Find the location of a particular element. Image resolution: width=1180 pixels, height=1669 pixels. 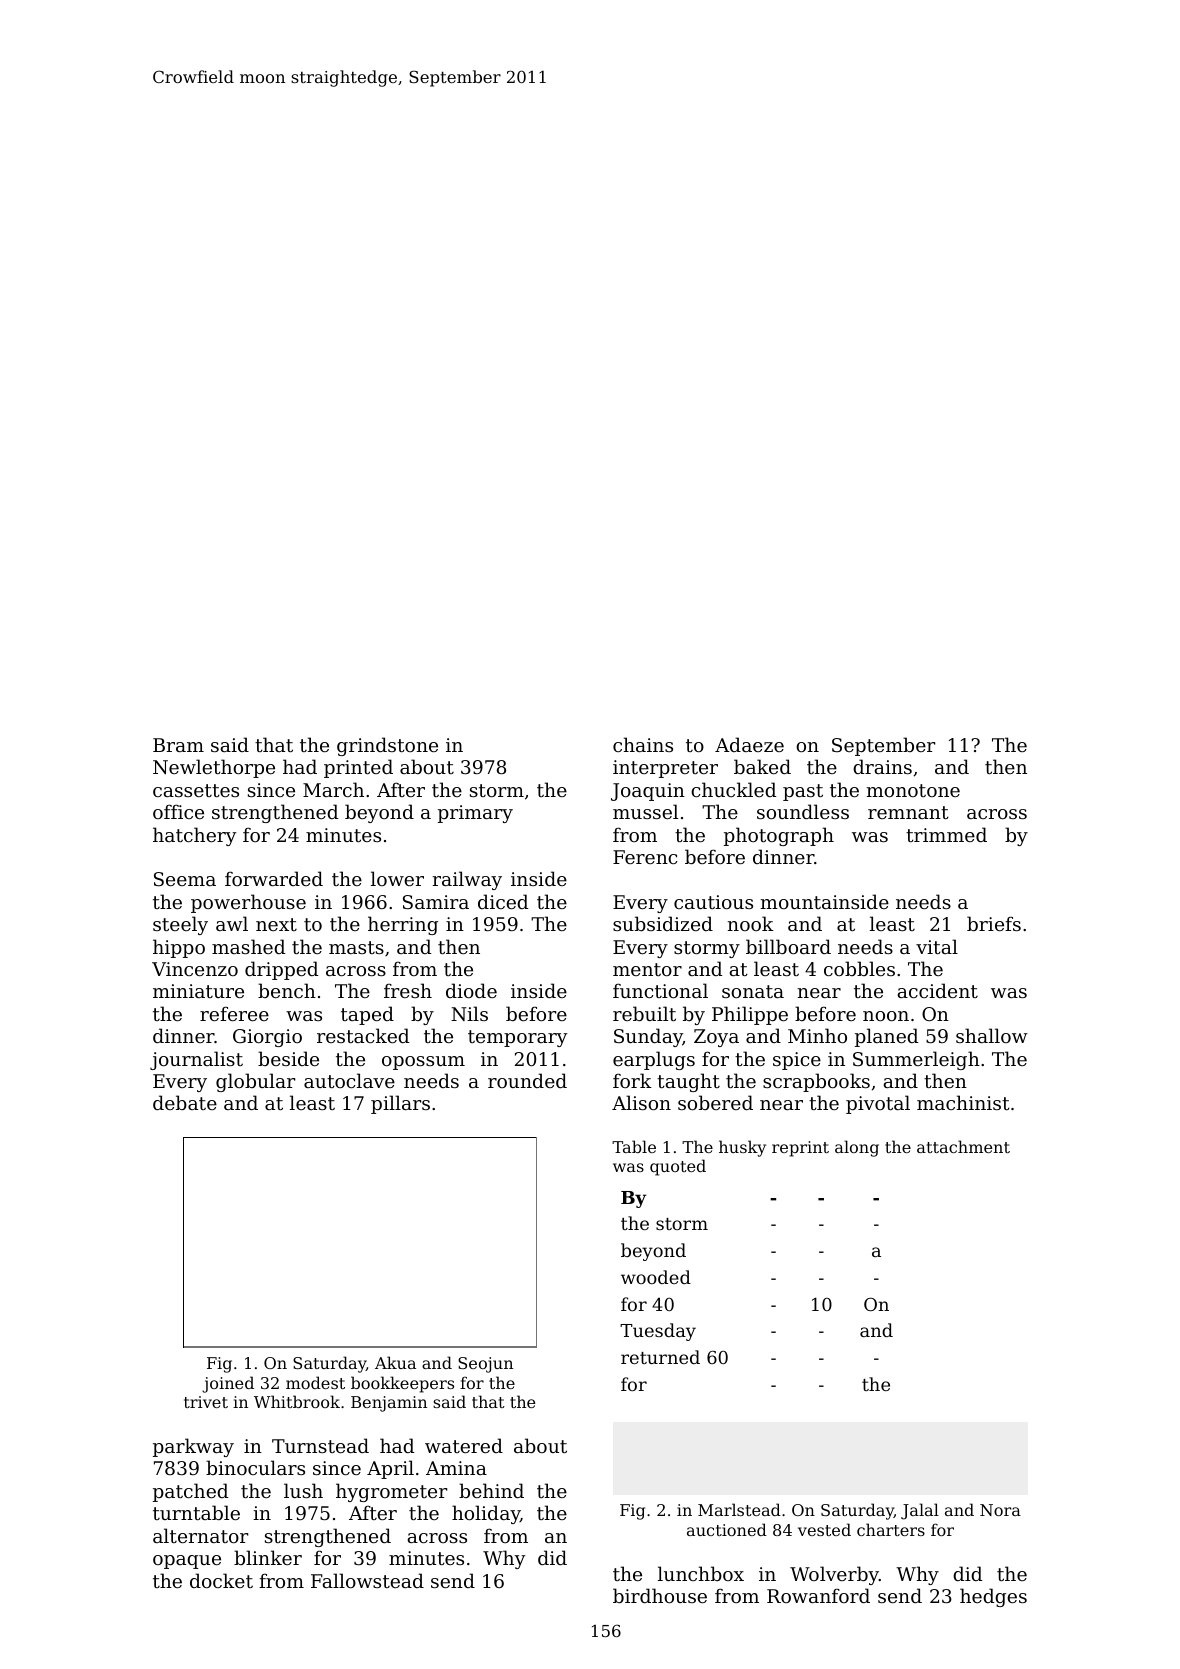

lush is located at coordinates (303, 1490).
